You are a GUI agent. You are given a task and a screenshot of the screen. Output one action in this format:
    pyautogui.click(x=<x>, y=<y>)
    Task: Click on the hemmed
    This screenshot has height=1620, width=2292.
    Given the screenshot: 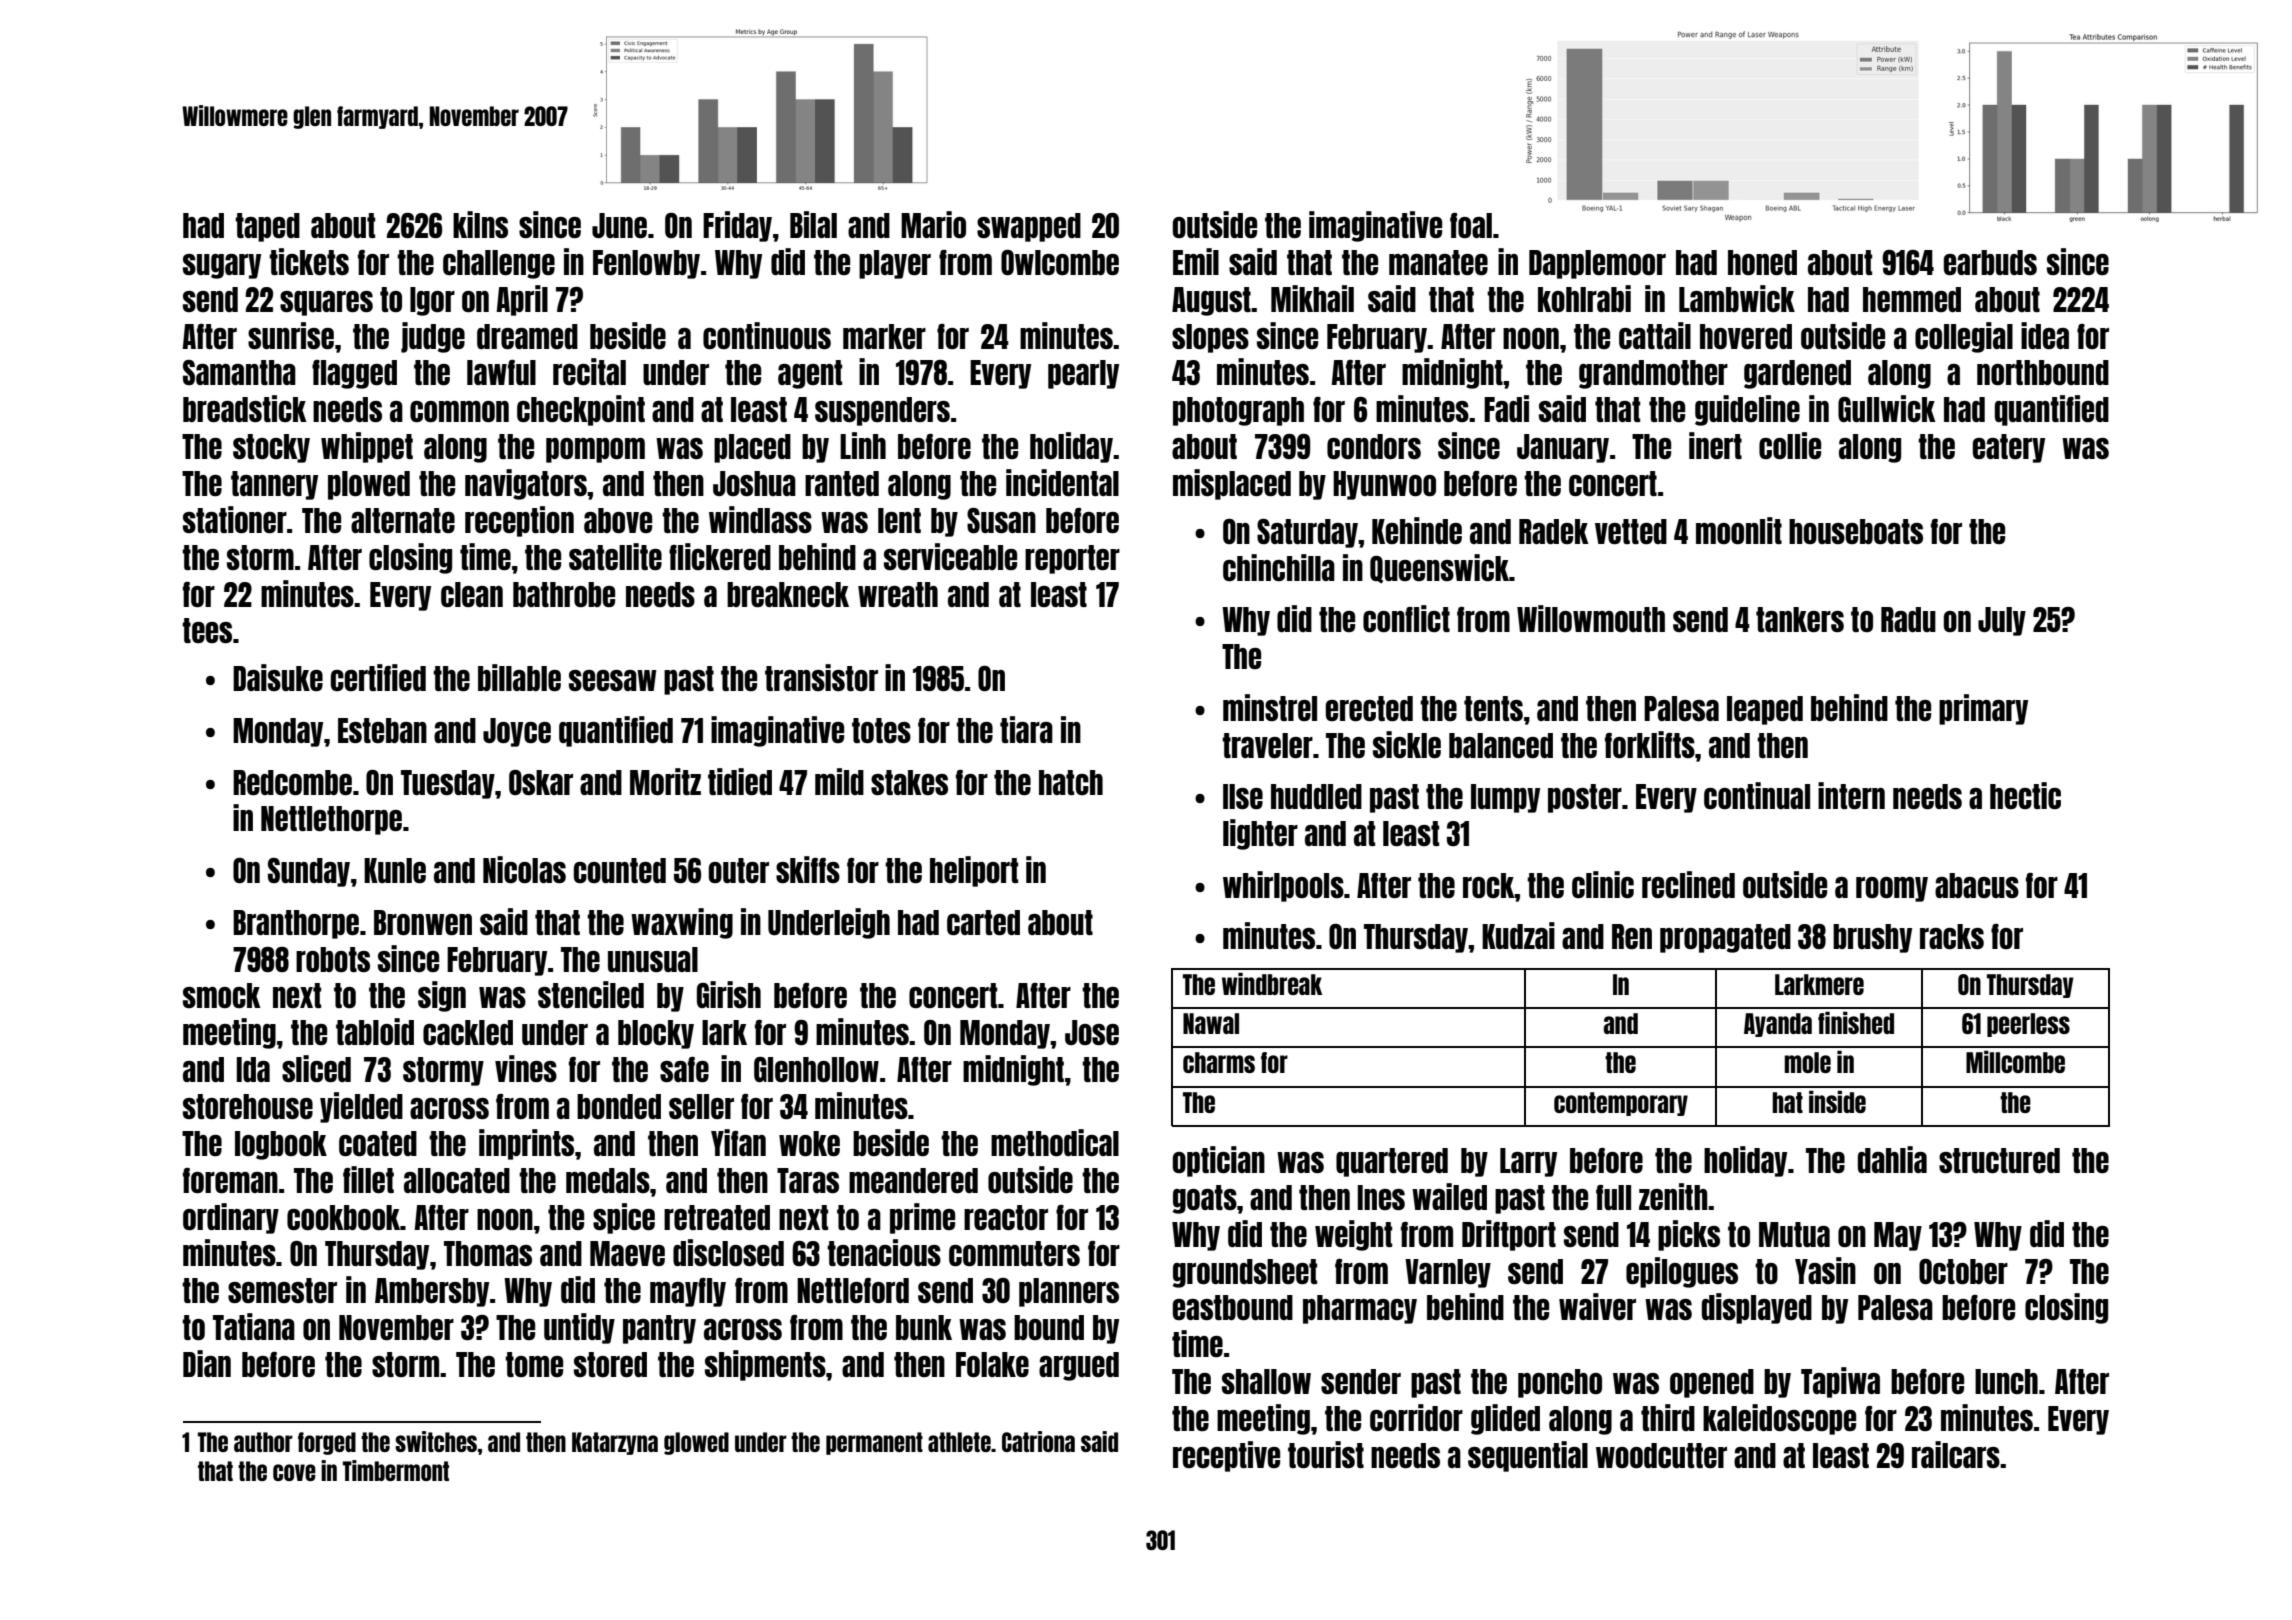 What is the action you would take?
    pyautogui.click(x=1912, y=299)
